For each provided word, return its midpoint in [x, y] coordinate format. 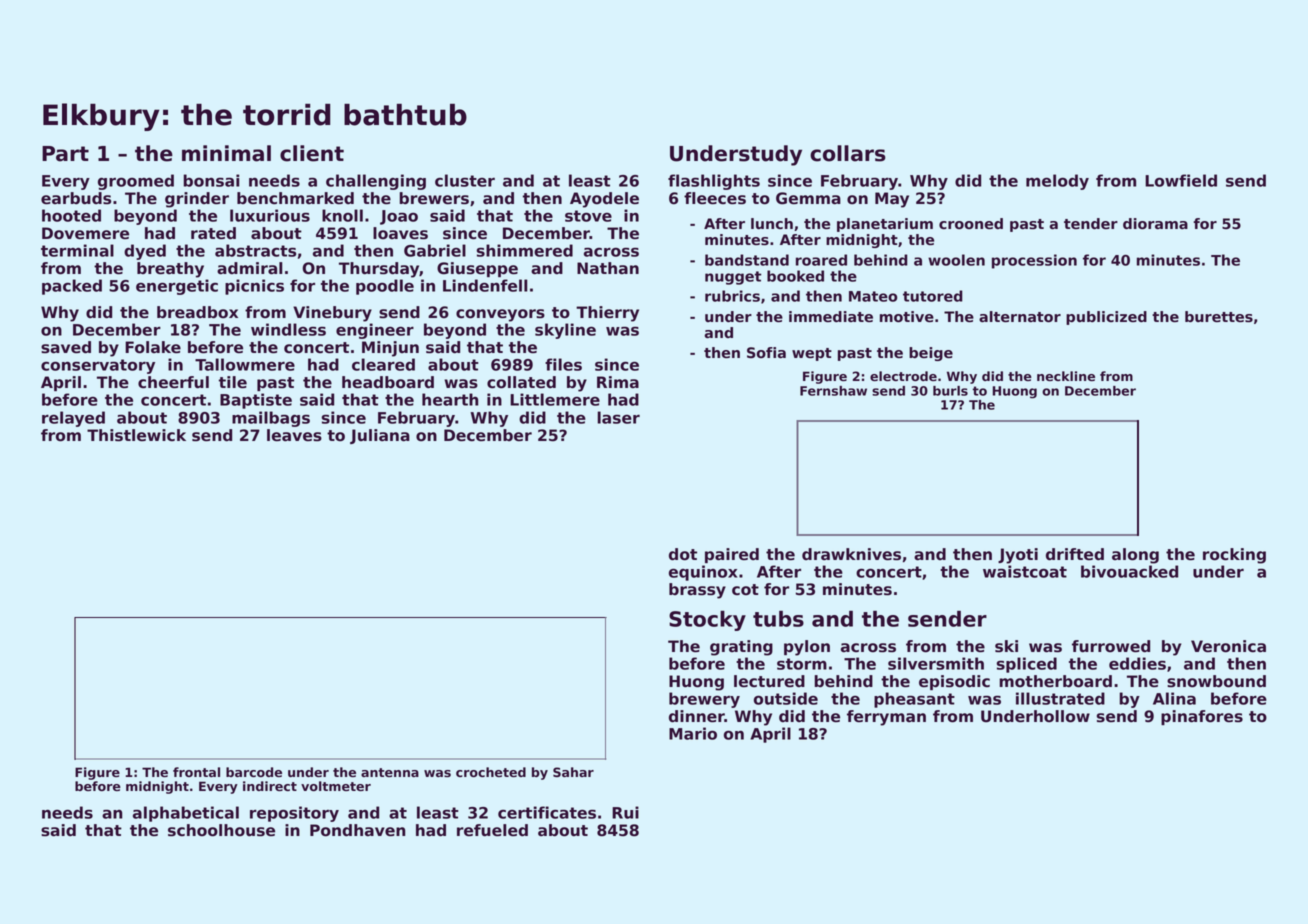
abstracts [255, 250]
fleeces [715, 198]
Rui [625, 812]
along [1135, 556]
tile [233, 382]
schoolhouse [221, 830]
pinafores [1202, 717]
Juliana [380, 436]
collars [848, 153]
